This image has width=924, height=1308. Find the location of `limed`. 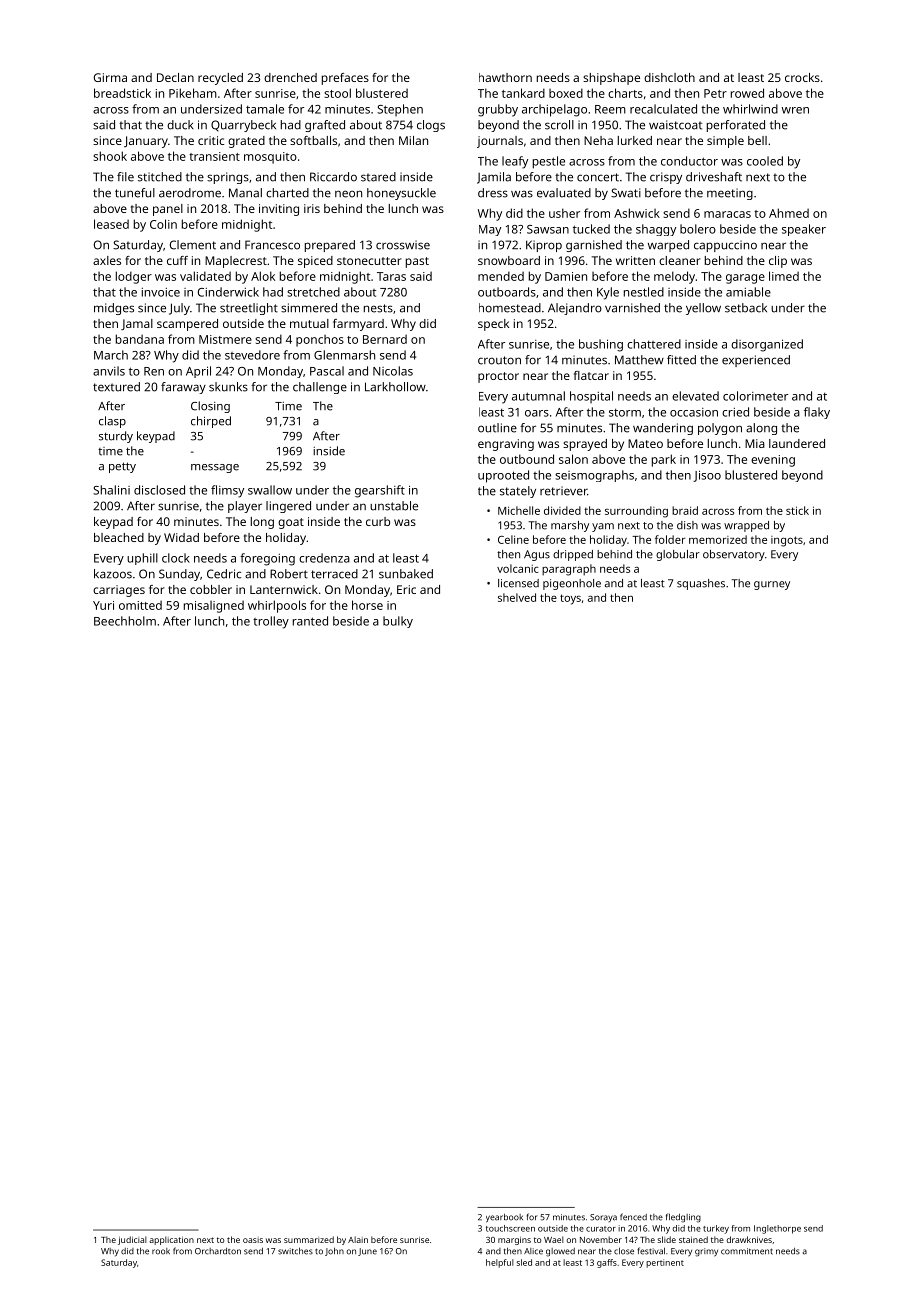

limed is located at coordinates (784, 276).
